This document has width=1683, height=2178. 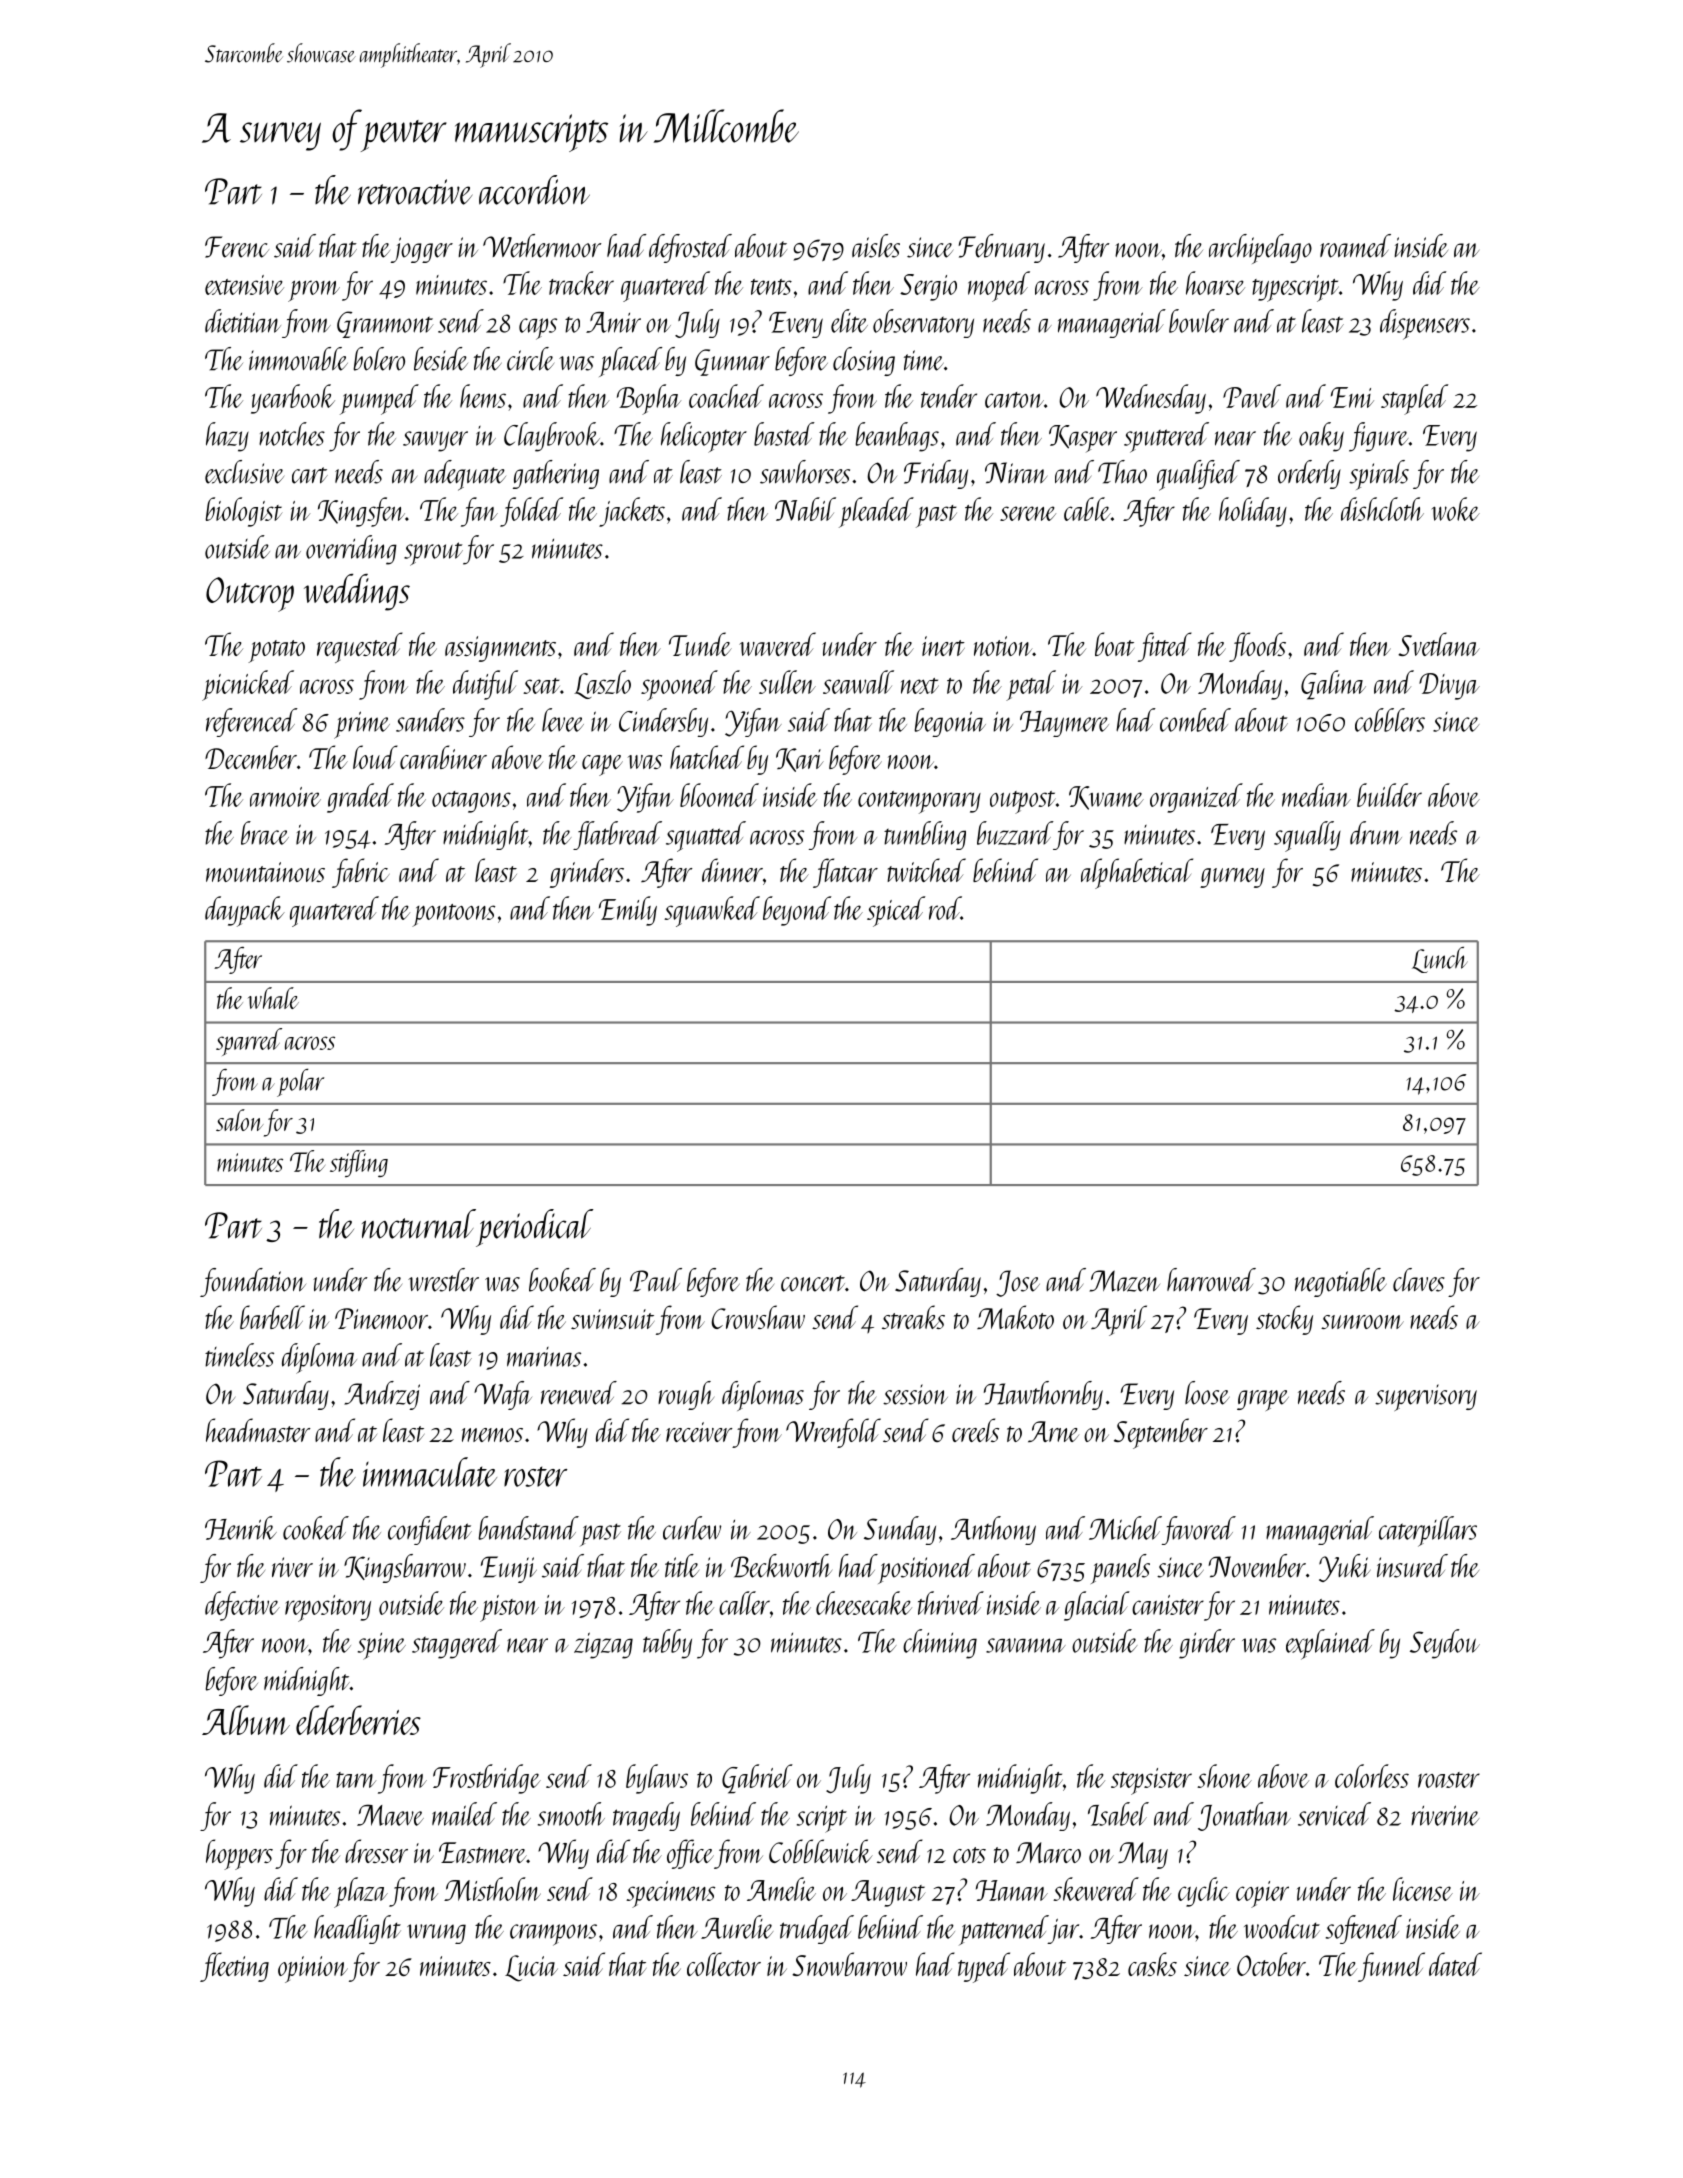 I want to click on woke, so click(x=1456, y=509).
